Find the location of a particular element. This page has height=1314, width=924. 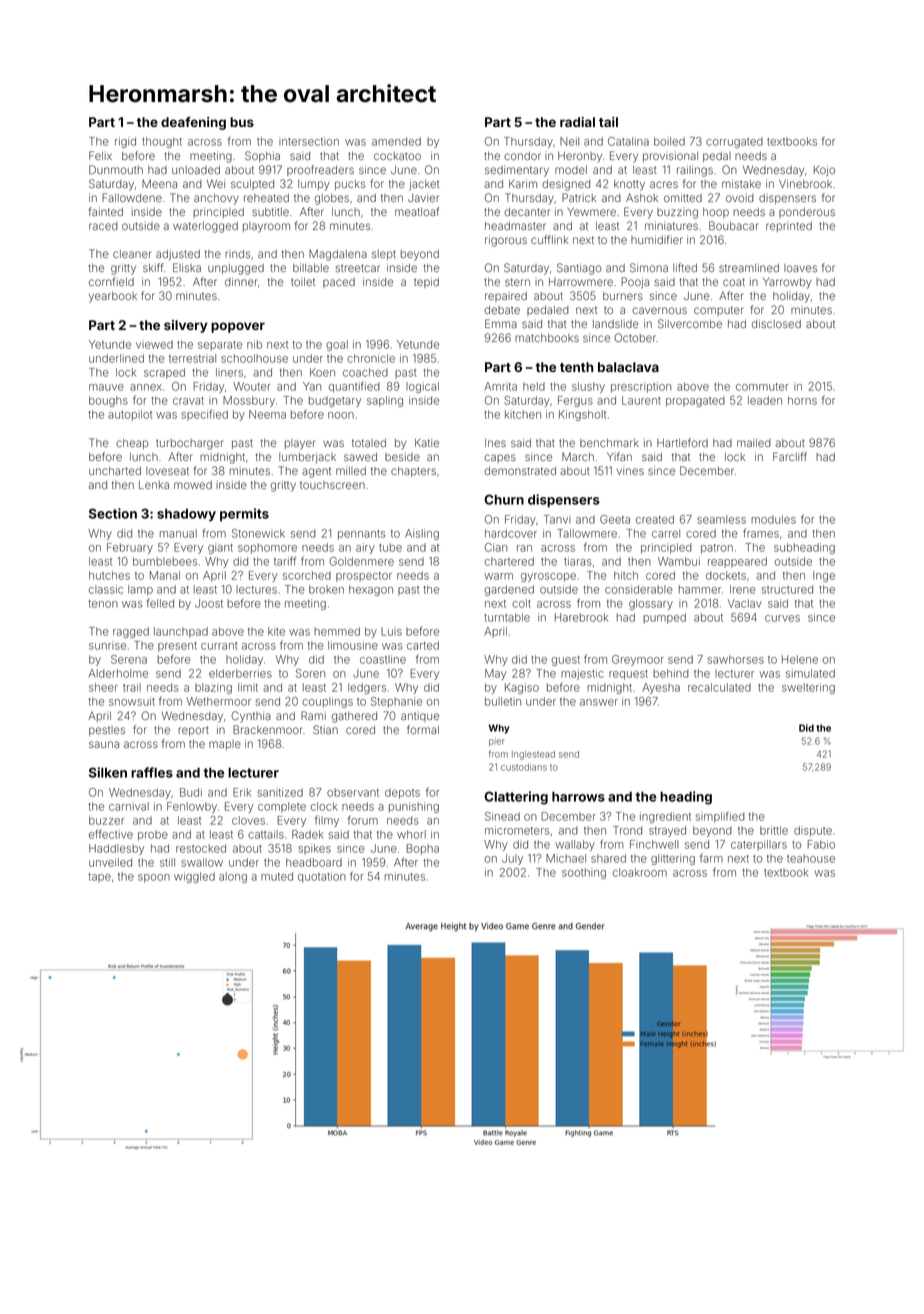

computer is located at coordinates (719, 311).
